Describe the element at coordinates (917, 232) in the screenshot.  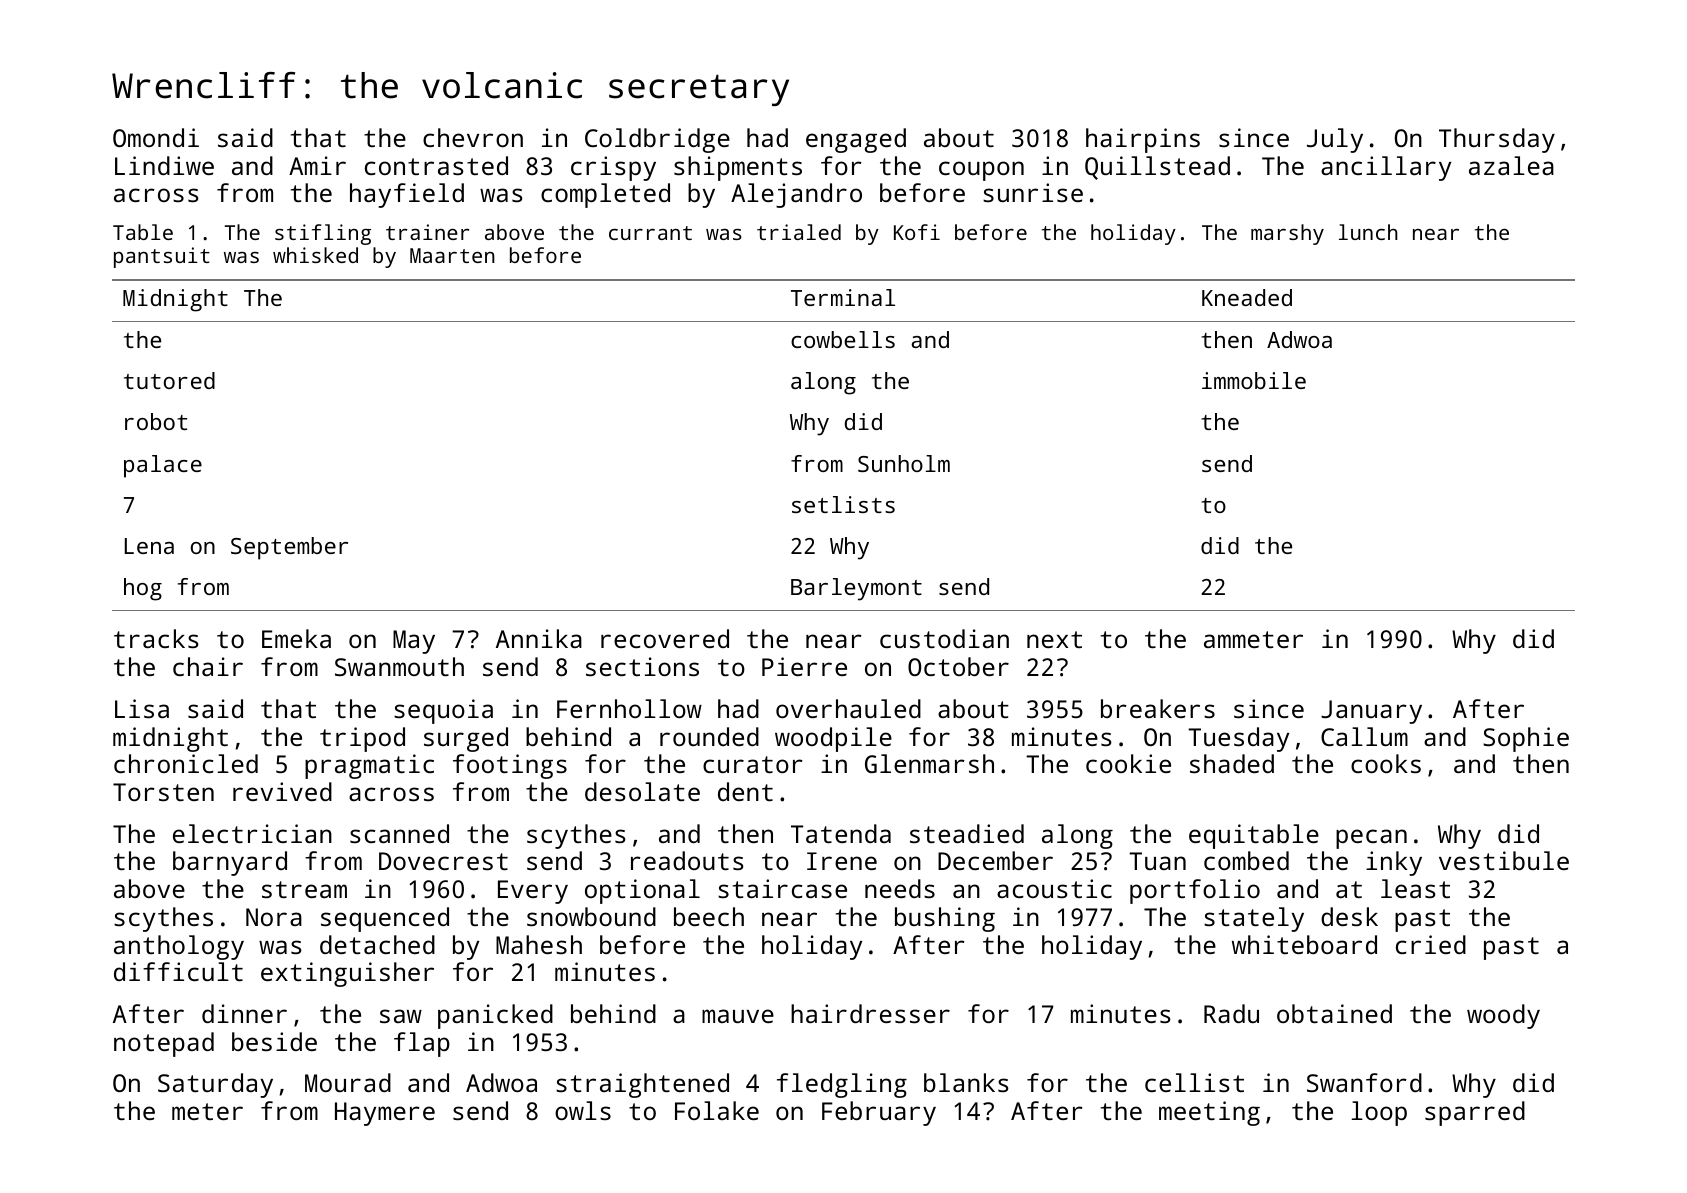
I see `Kofi` at that location.
